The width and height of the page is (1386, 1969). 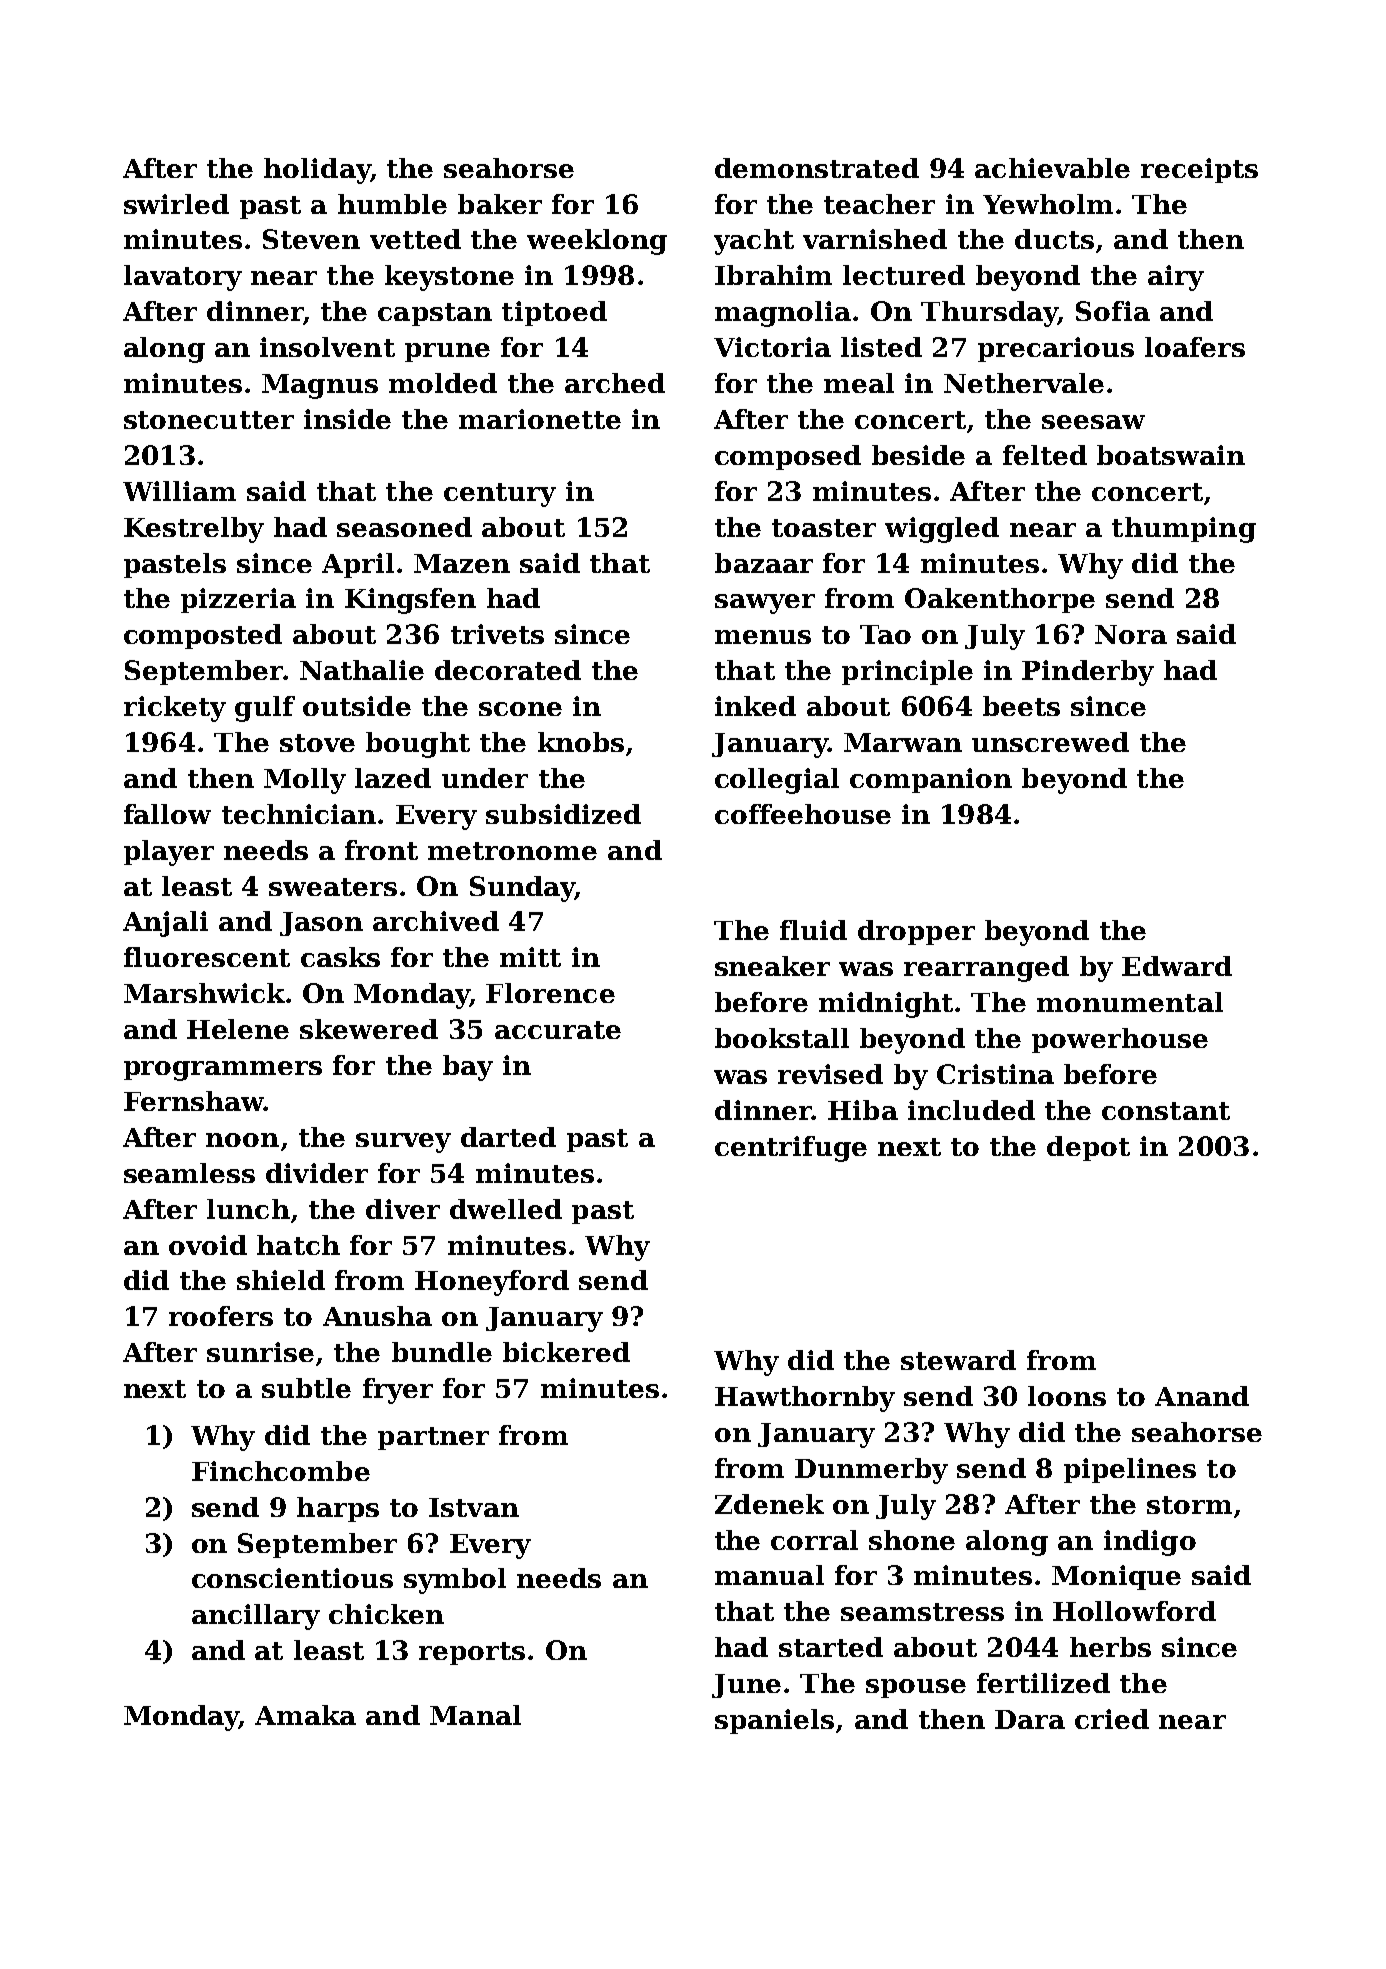 What do you see at coordinates (475, 1715) in the page?
I see `Manal` at bounding box center [475, 1715].
